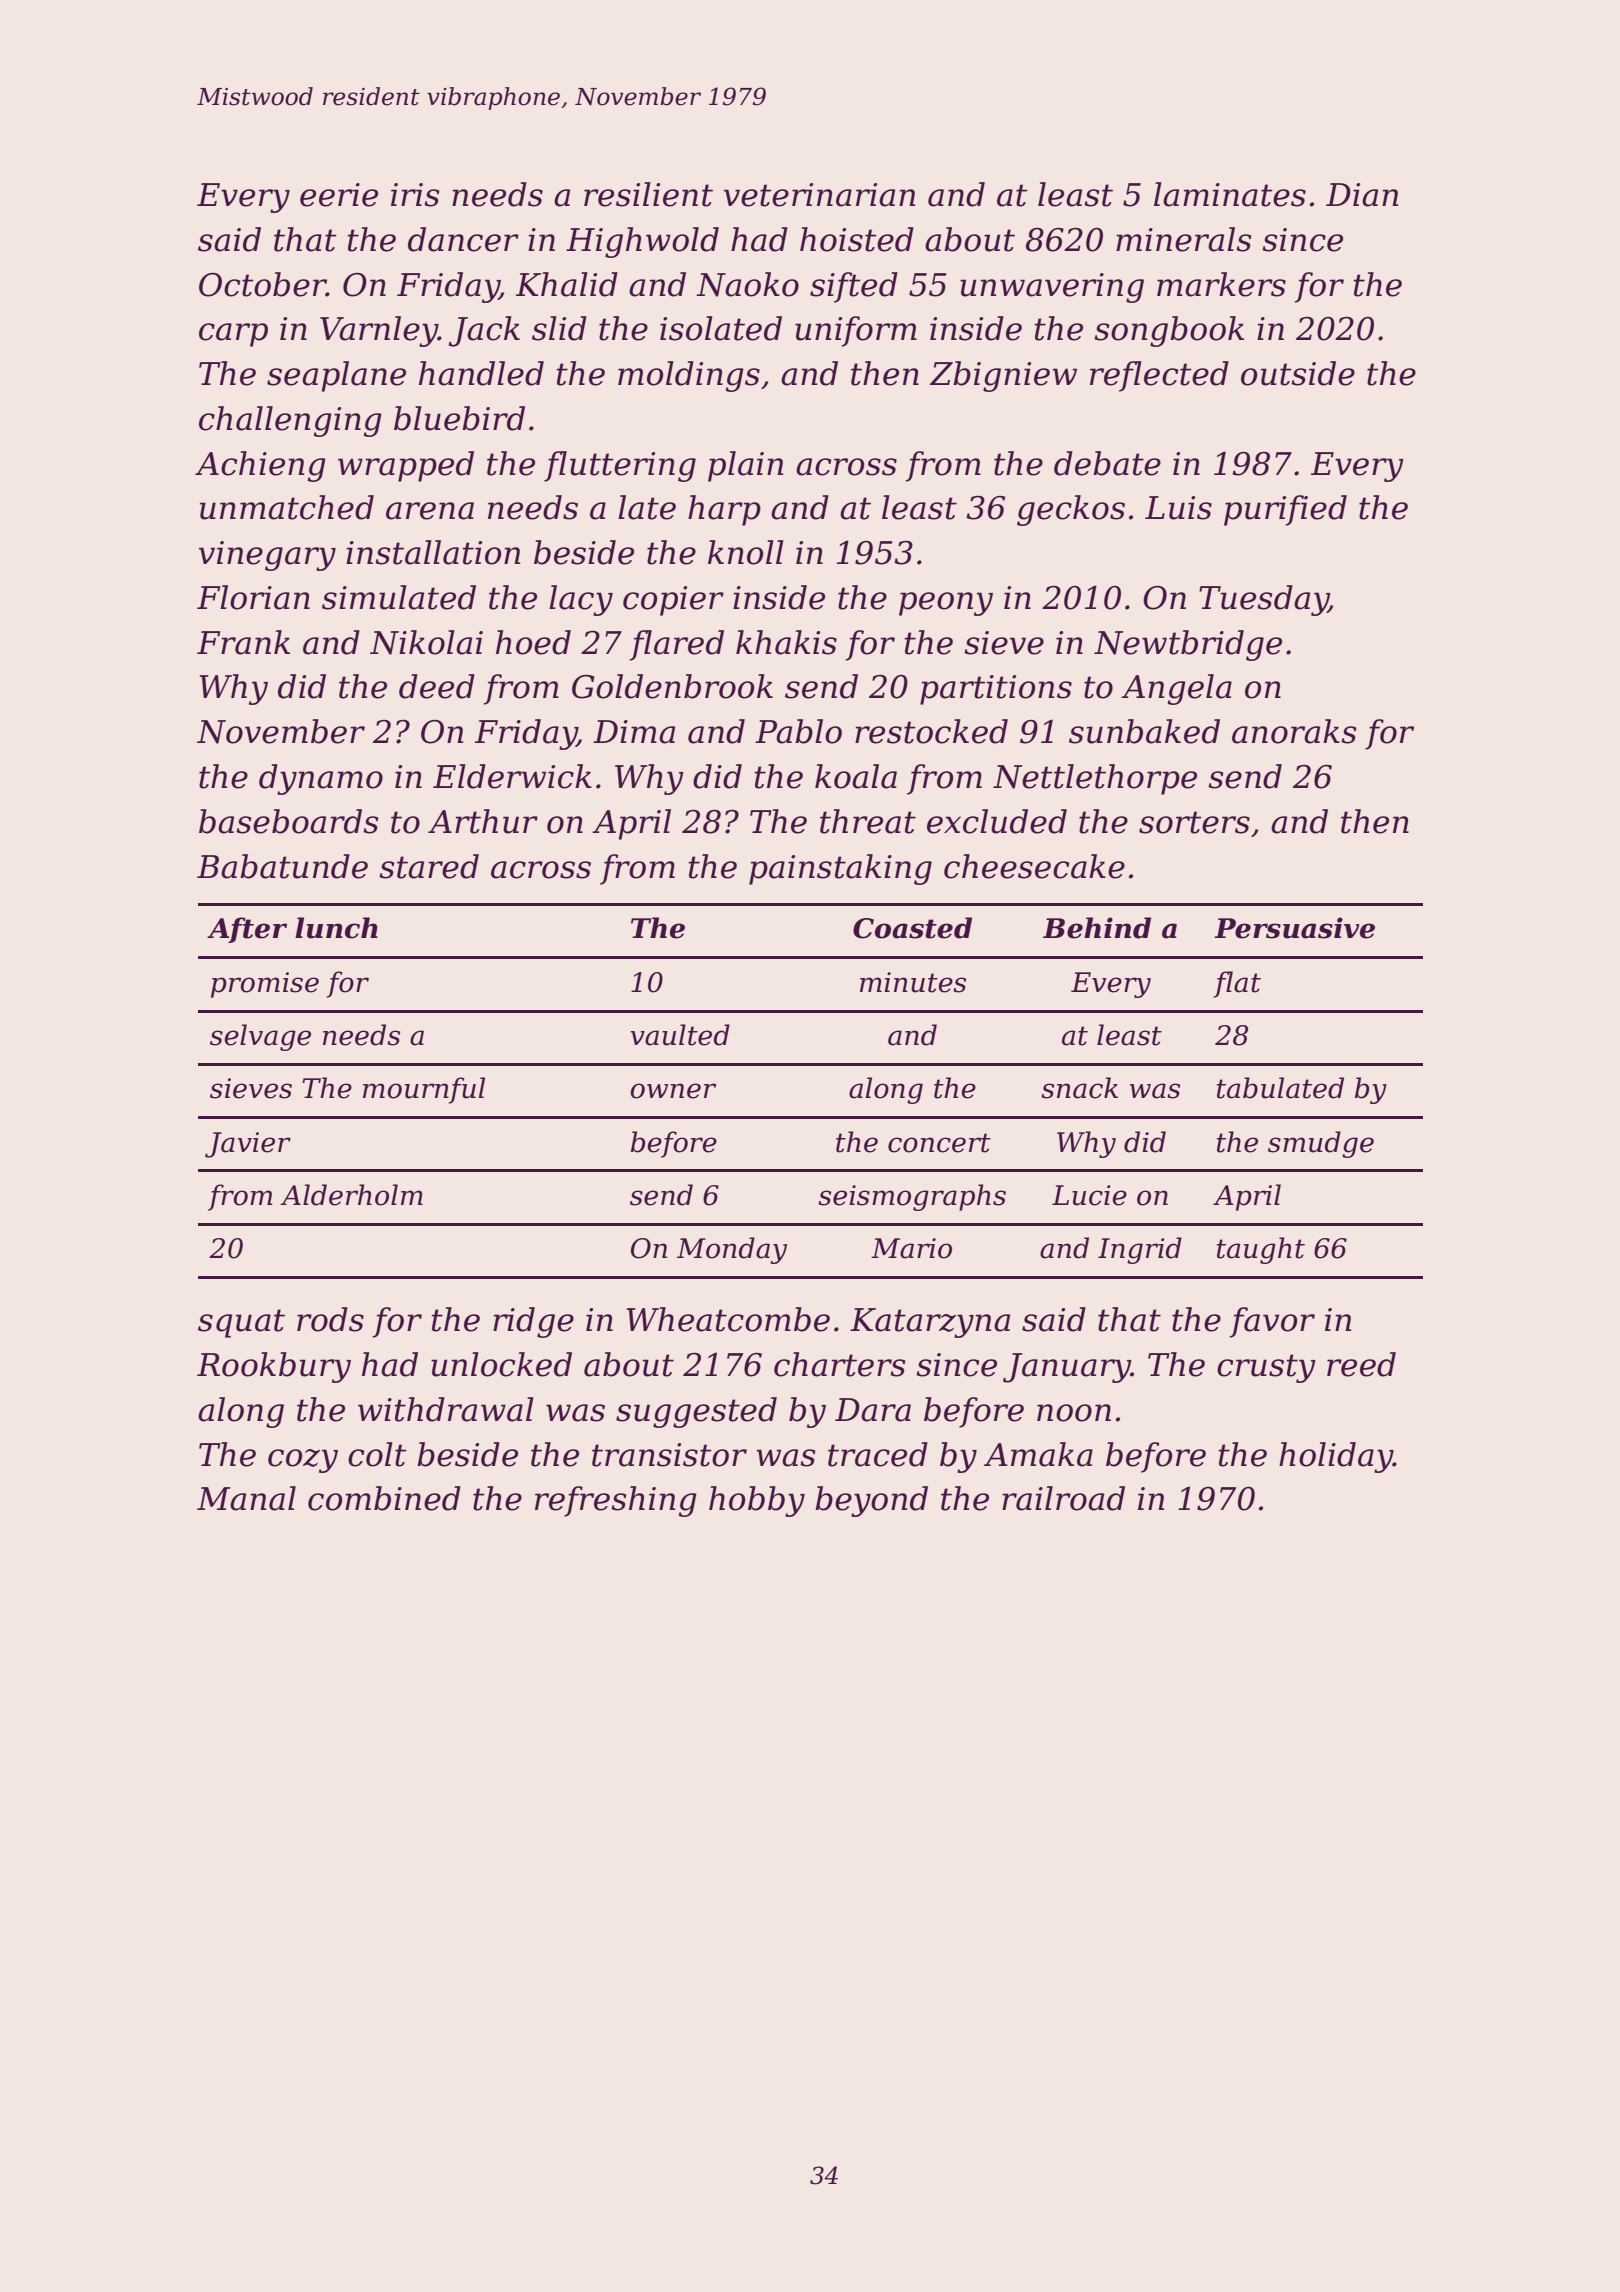 This screenshot has width=1620, height=2292. What do you see at coordinates (1230, 194) in the screenshot?
I see `laminates` at bounding box center [1230, 194].
